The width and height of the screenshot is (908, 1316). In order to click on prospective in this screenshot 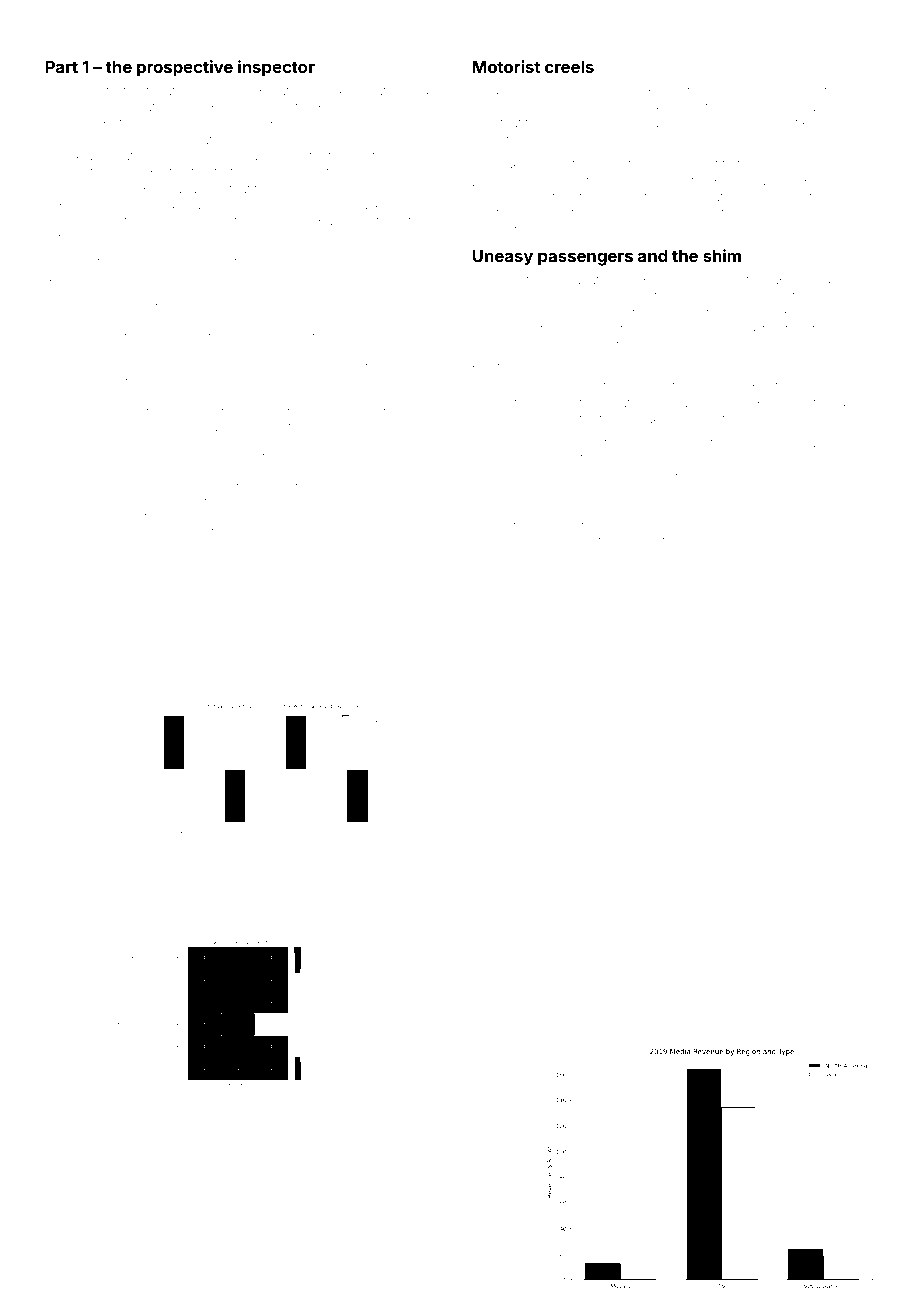, I will do `click(185, 68)`.
